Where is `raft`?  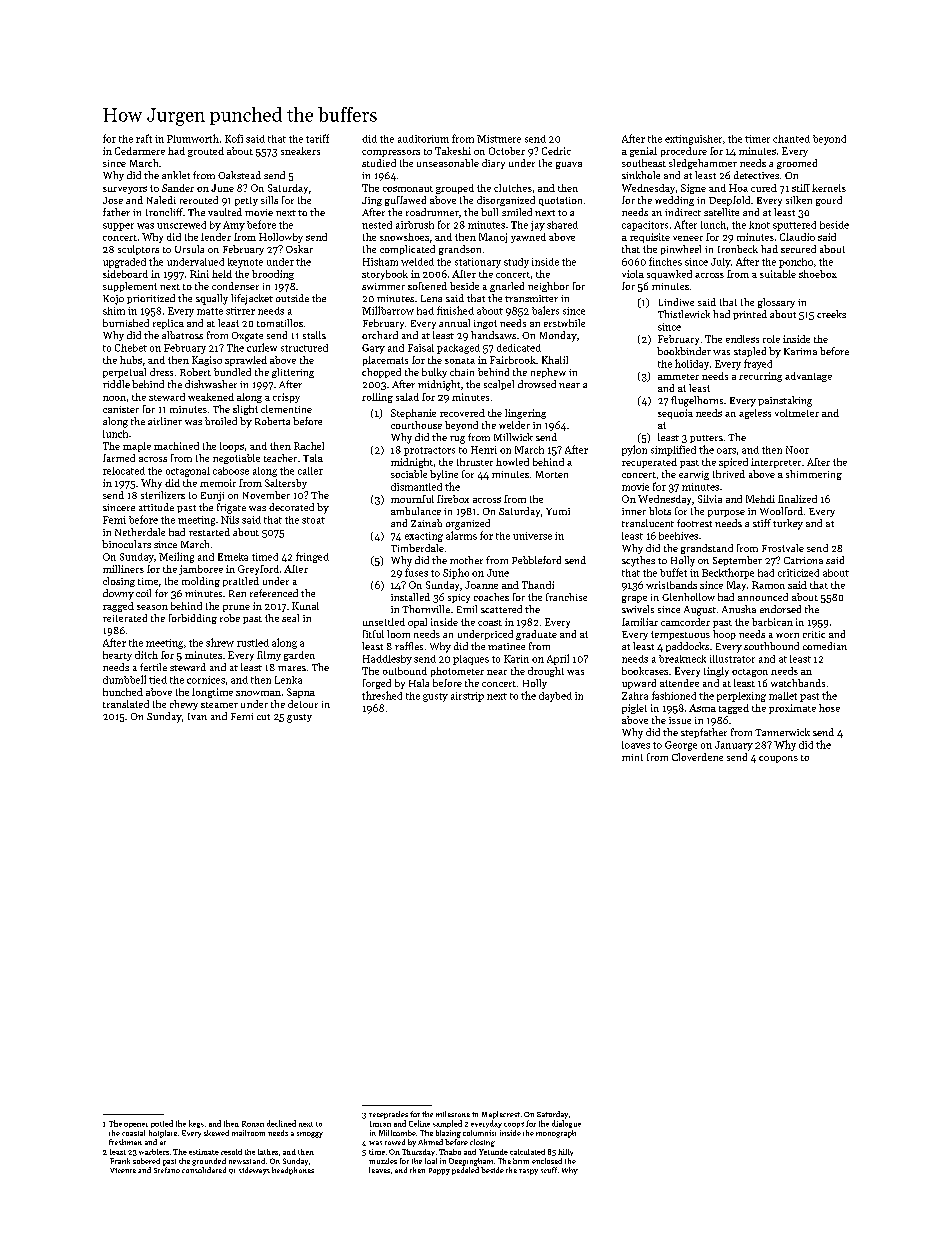
raft is located at coordinates (144, 138).
